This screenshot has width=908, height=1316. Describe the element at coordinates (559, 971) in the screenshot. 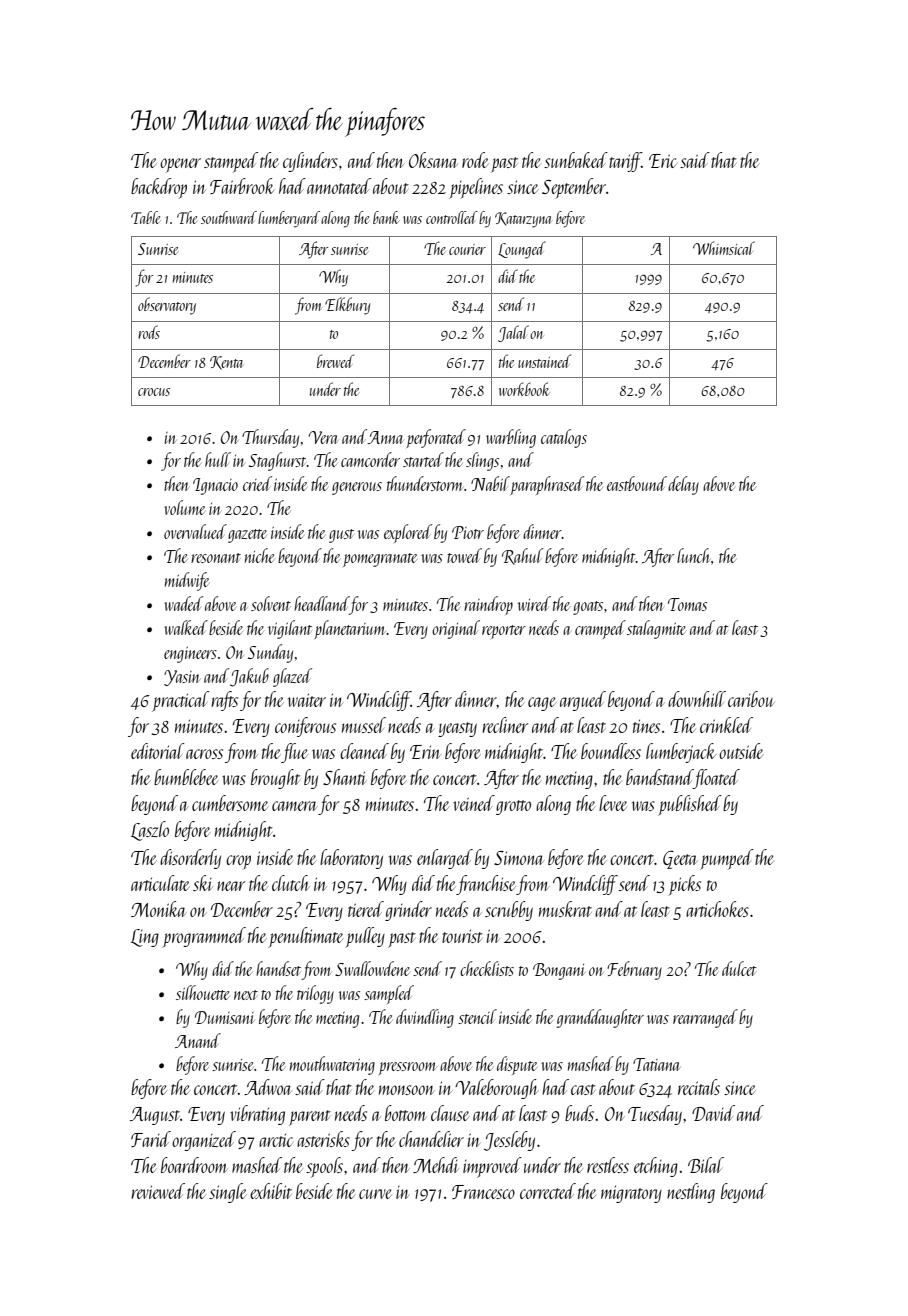

I see `Bongani` at that location.
